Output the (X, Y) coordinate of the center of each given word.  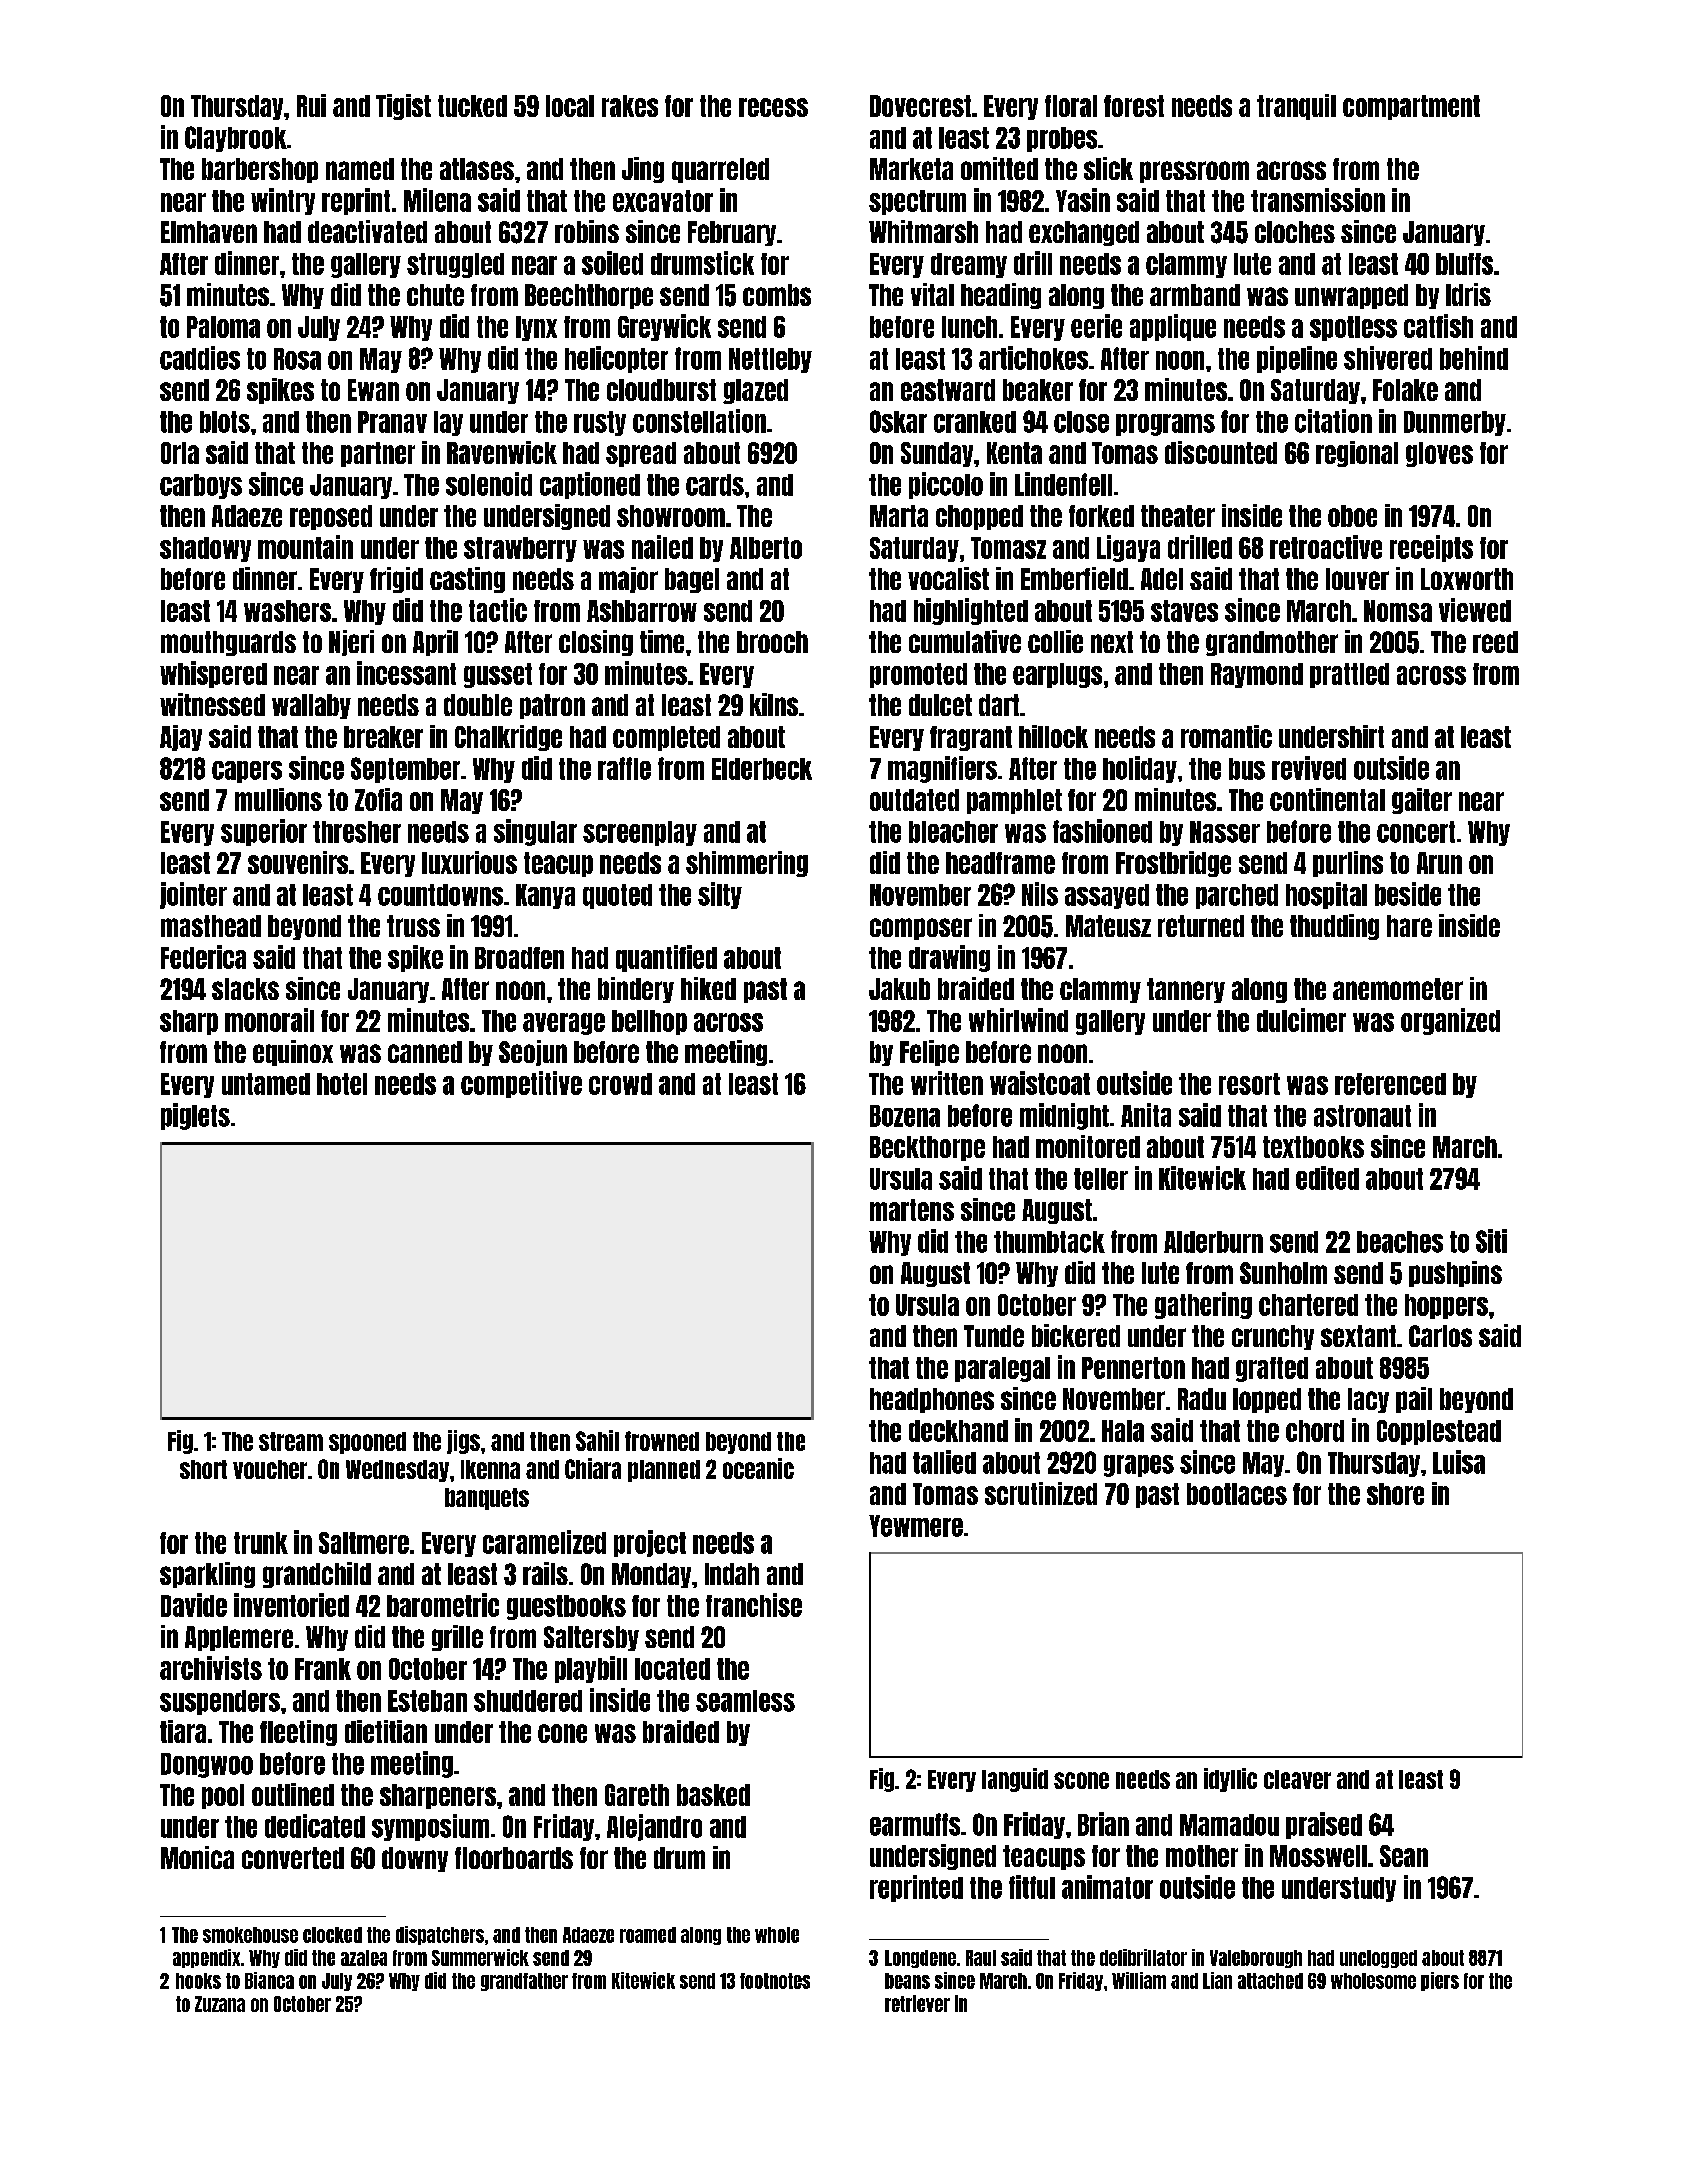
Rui (311, 105)
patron (552, 706)
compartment (1411, 107)
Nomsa (1398, 611)
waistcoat (1040, 1083)
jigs (463, 1442)
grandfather (524, 1982)
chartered (1308, 1305)
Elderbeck (762, 769)
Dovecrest (920, 106)
